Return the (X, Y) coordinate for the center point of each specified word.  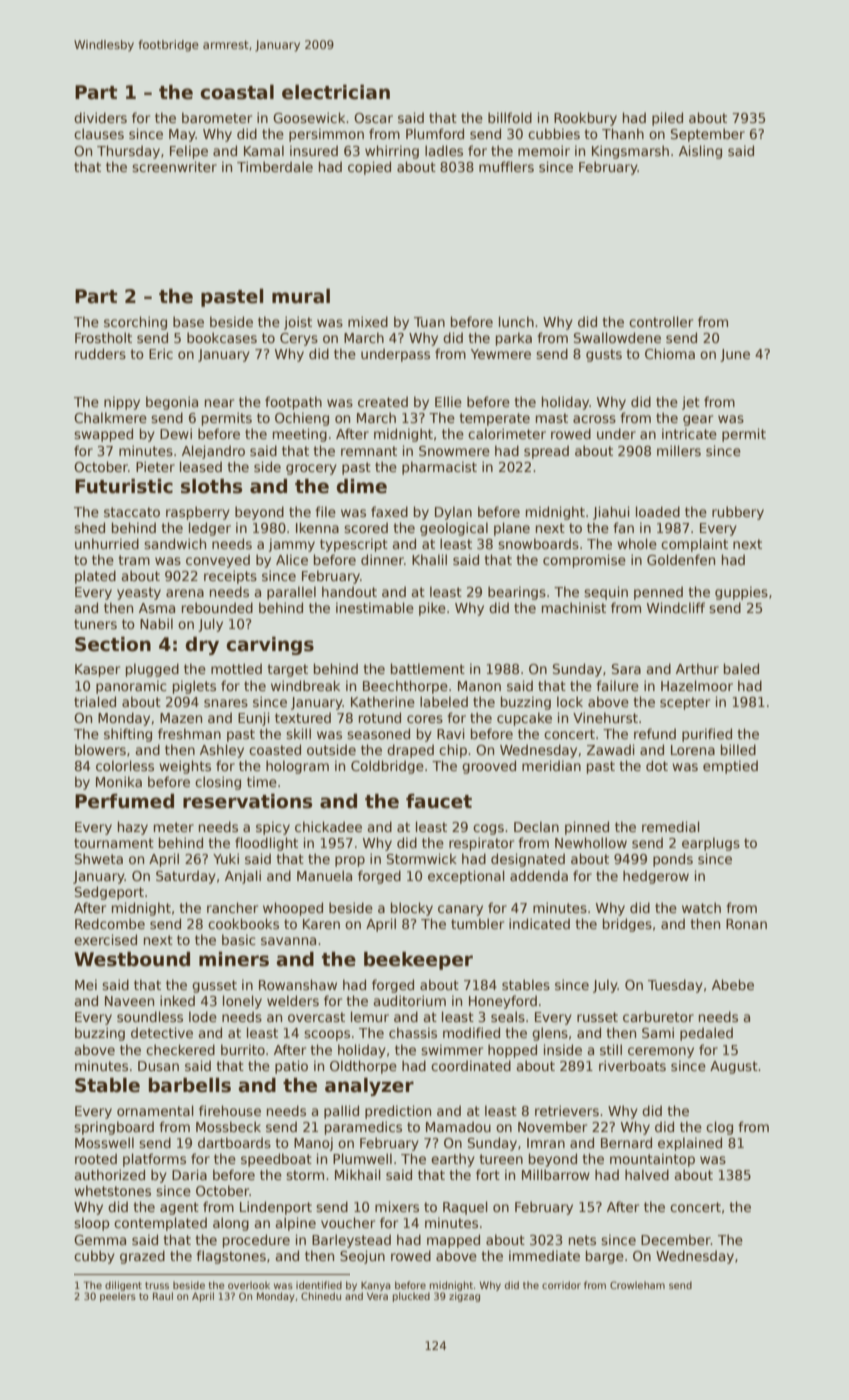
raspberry (198, 513)
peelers (118, 1297)
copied (369, 168)
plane (512, 529)
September (708, 135)
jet (691, 403)
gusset (214, 986)
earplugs (711, 844)
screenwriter (174, 166)
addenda (539, 875)
